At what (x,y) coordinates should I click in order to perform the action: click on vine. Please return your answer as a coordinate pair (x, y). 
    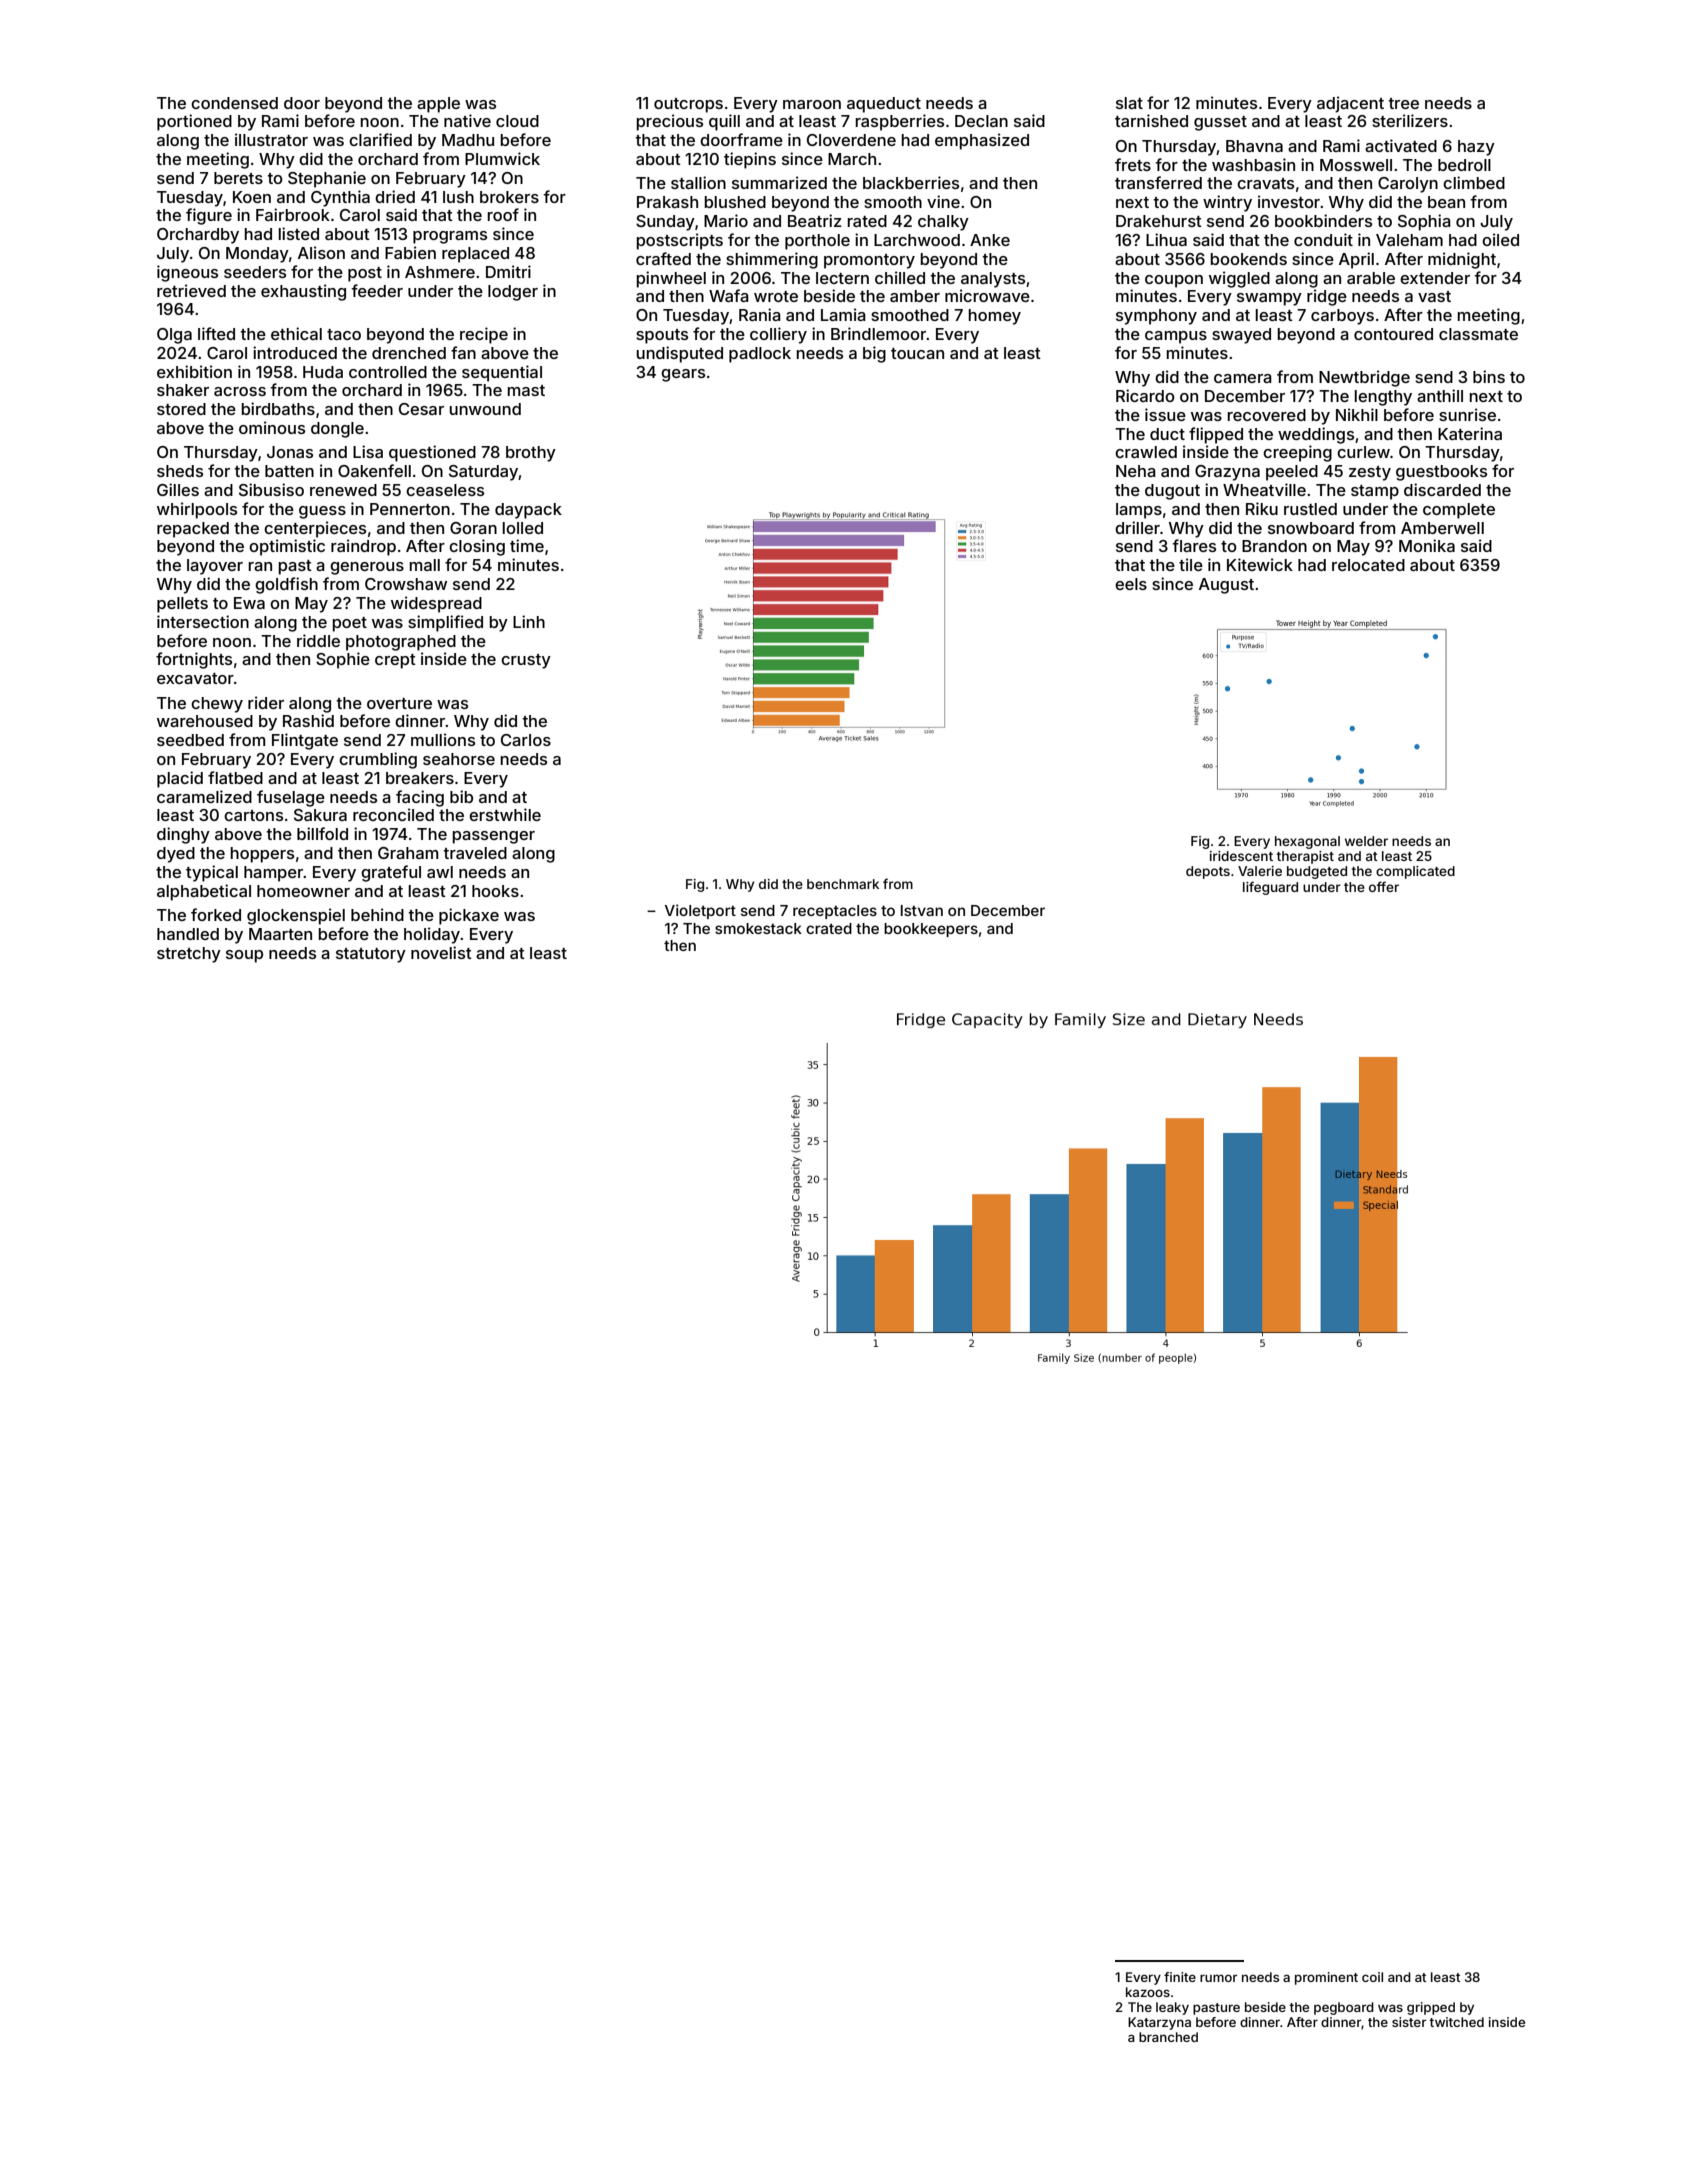
    Looking at the image, I should click on (943, 201).
